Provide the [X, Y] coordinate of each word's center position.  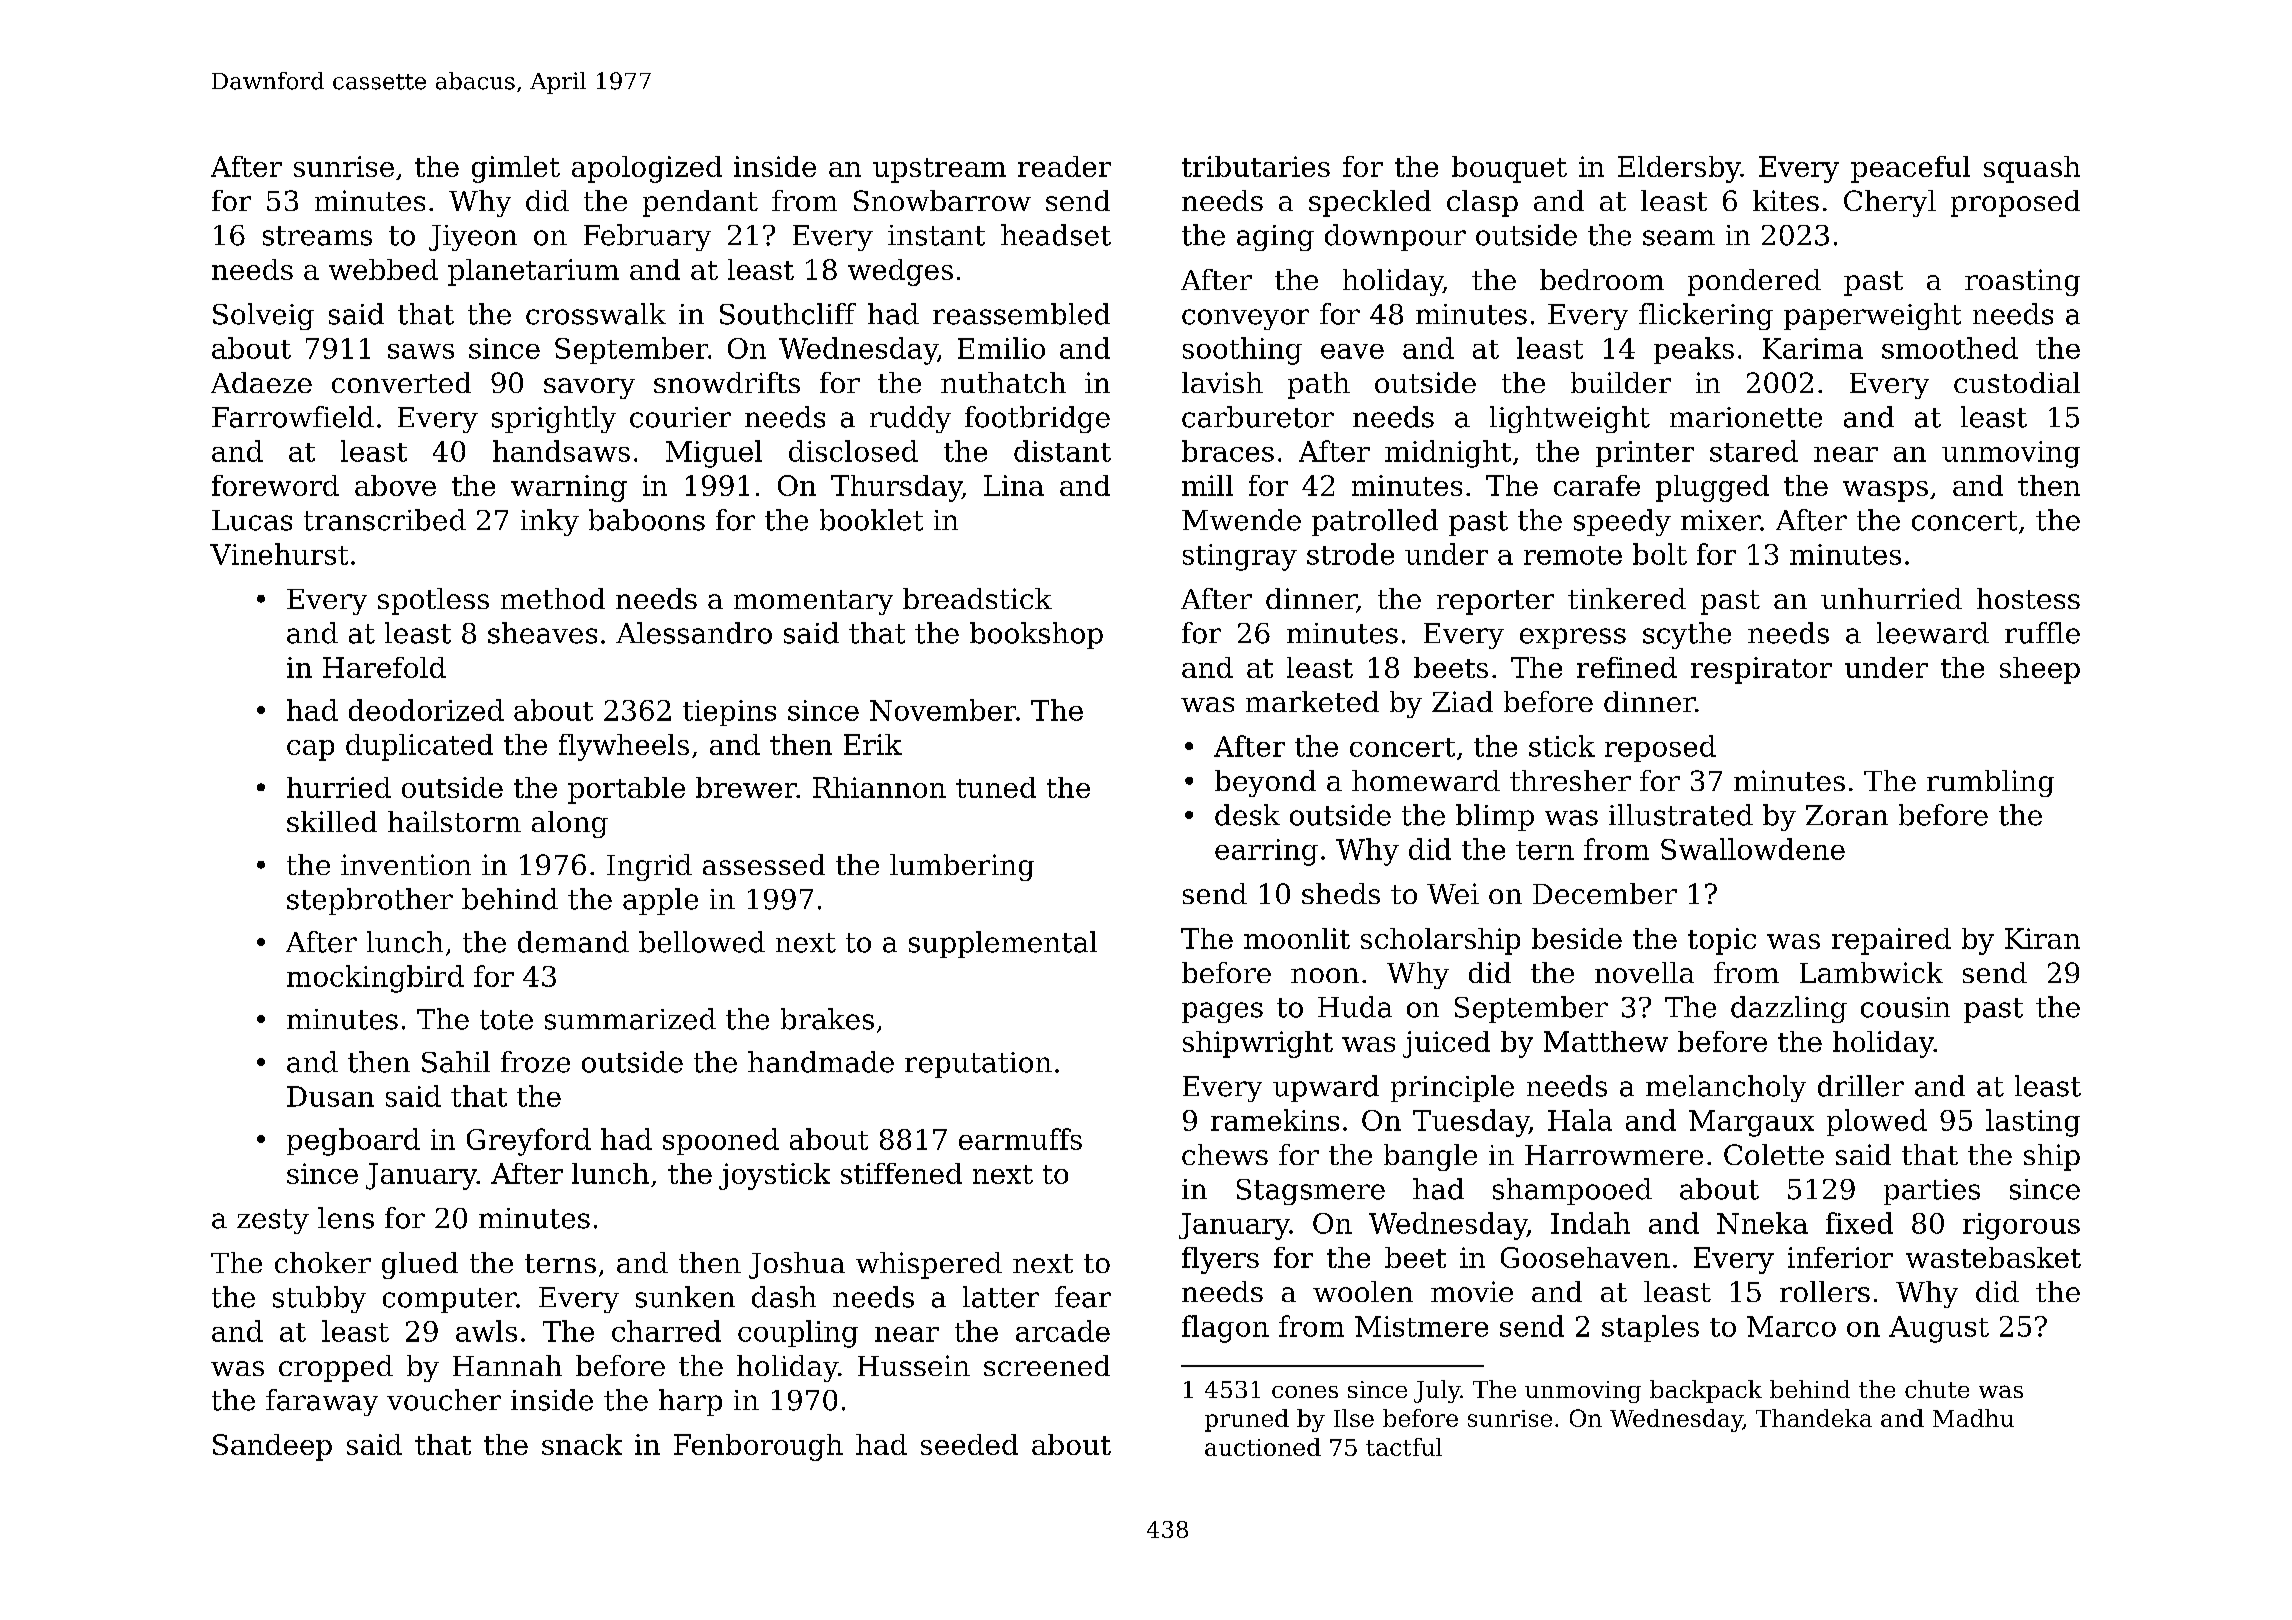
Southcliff [788, 314]
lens [346, 1218]
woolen [1363, 1291]
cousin [1905, 1007]
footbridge [1037, 419]
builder [1621, 382]
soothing [1242, 351]
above [395, 485]
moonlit [1297, 938]
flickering [1706, 316]
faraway [322, 1402]
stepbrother [370, 901]
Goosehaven [1585, 1257]
